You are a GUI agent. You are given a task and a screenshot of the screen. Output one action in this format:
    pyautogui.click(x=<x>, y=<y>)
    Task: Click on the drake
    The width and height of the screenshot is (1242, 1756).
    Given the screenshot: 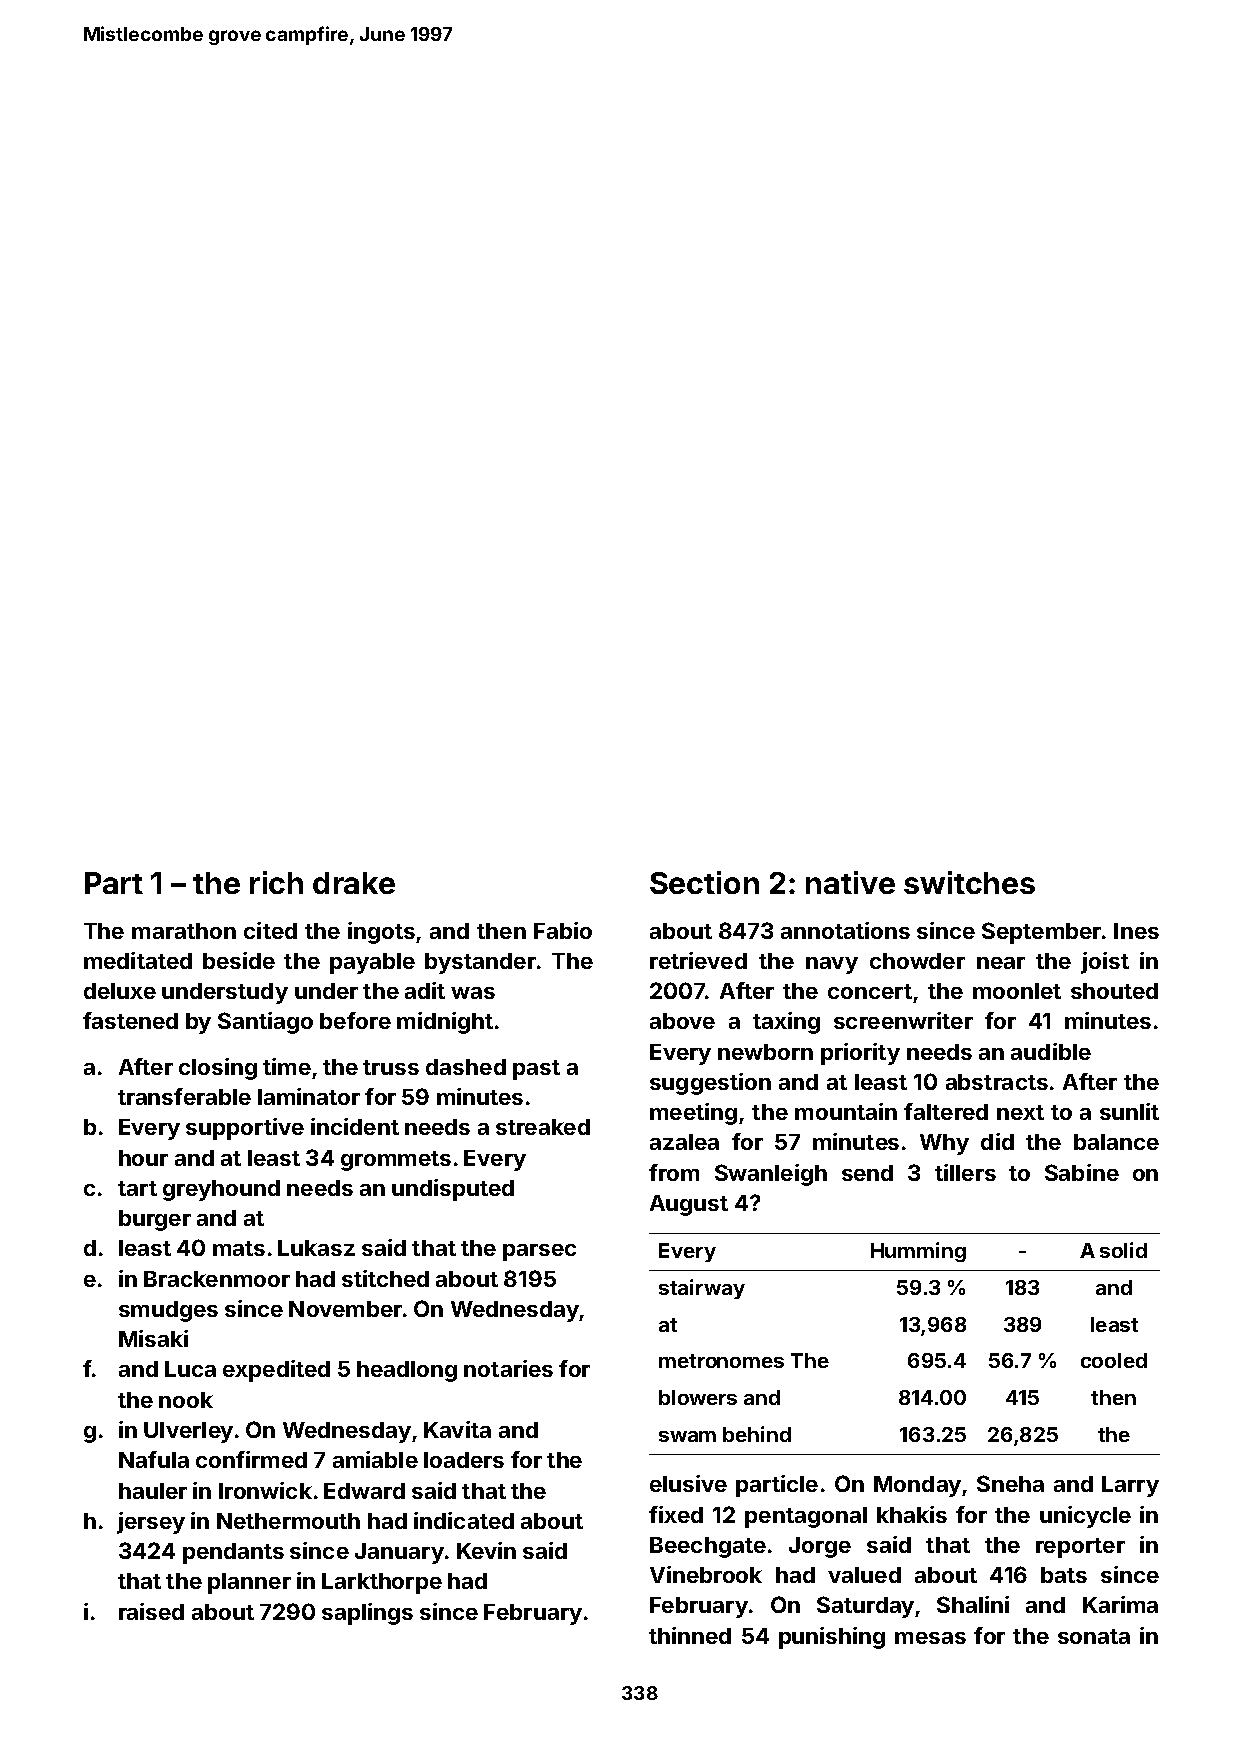 What is the action you would take?
    pyautogui.click(x=354, y=883)
